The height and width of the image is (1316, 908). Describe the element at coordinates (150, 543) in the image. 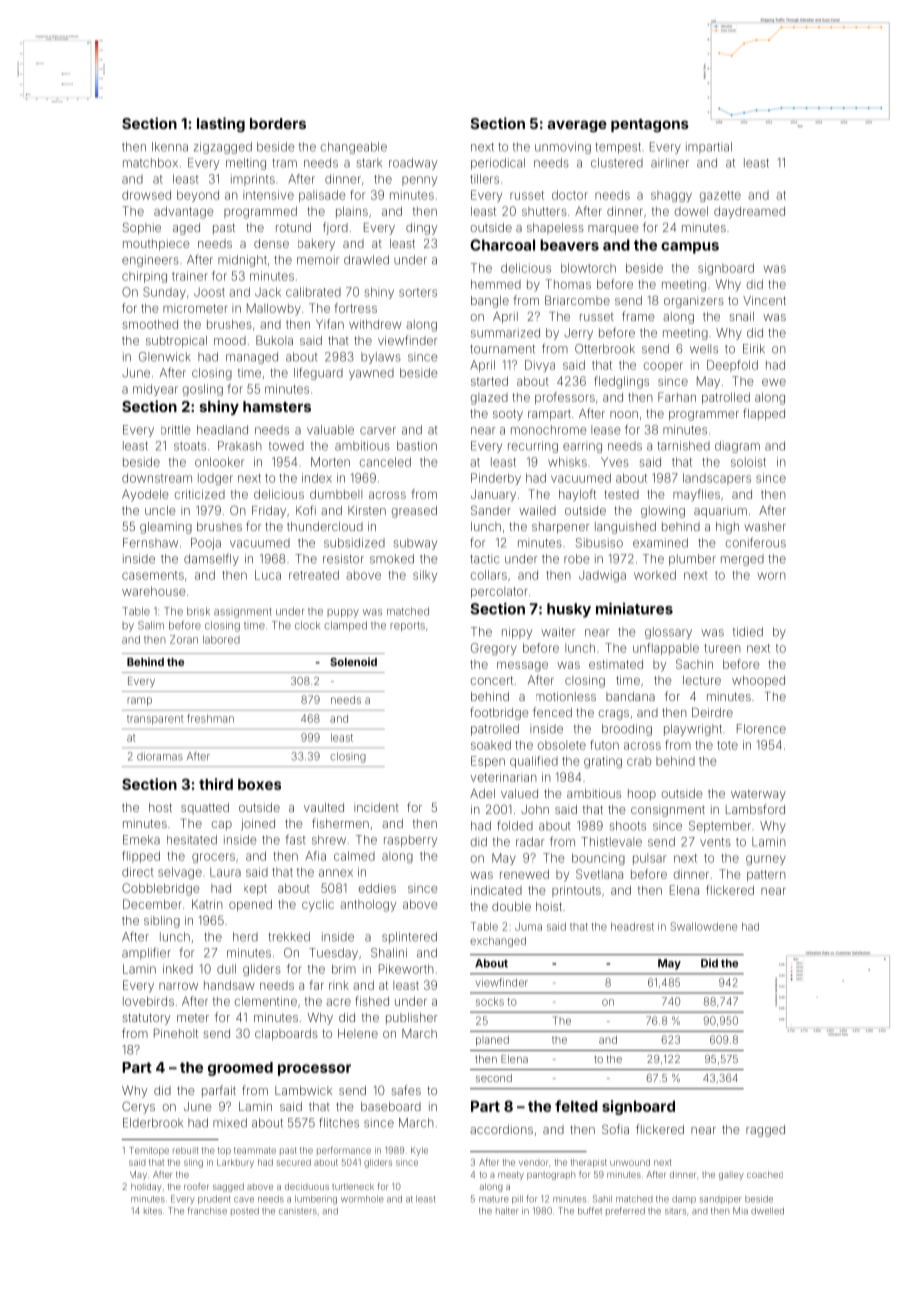

I see `Fernshaw` at that location.
